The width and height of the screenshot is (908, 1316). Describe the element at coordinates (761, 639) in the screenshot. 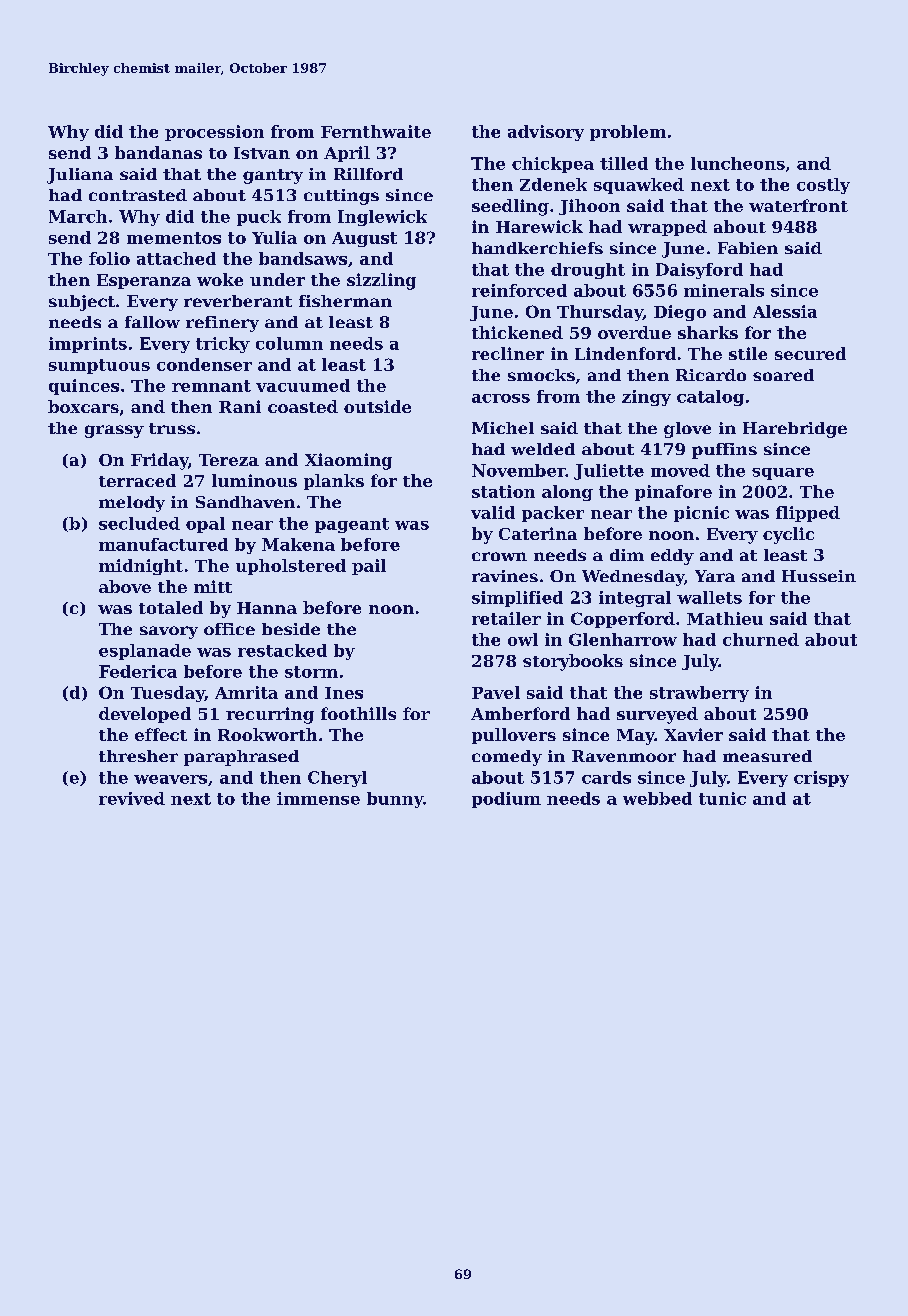

I see `churned` at that location.
